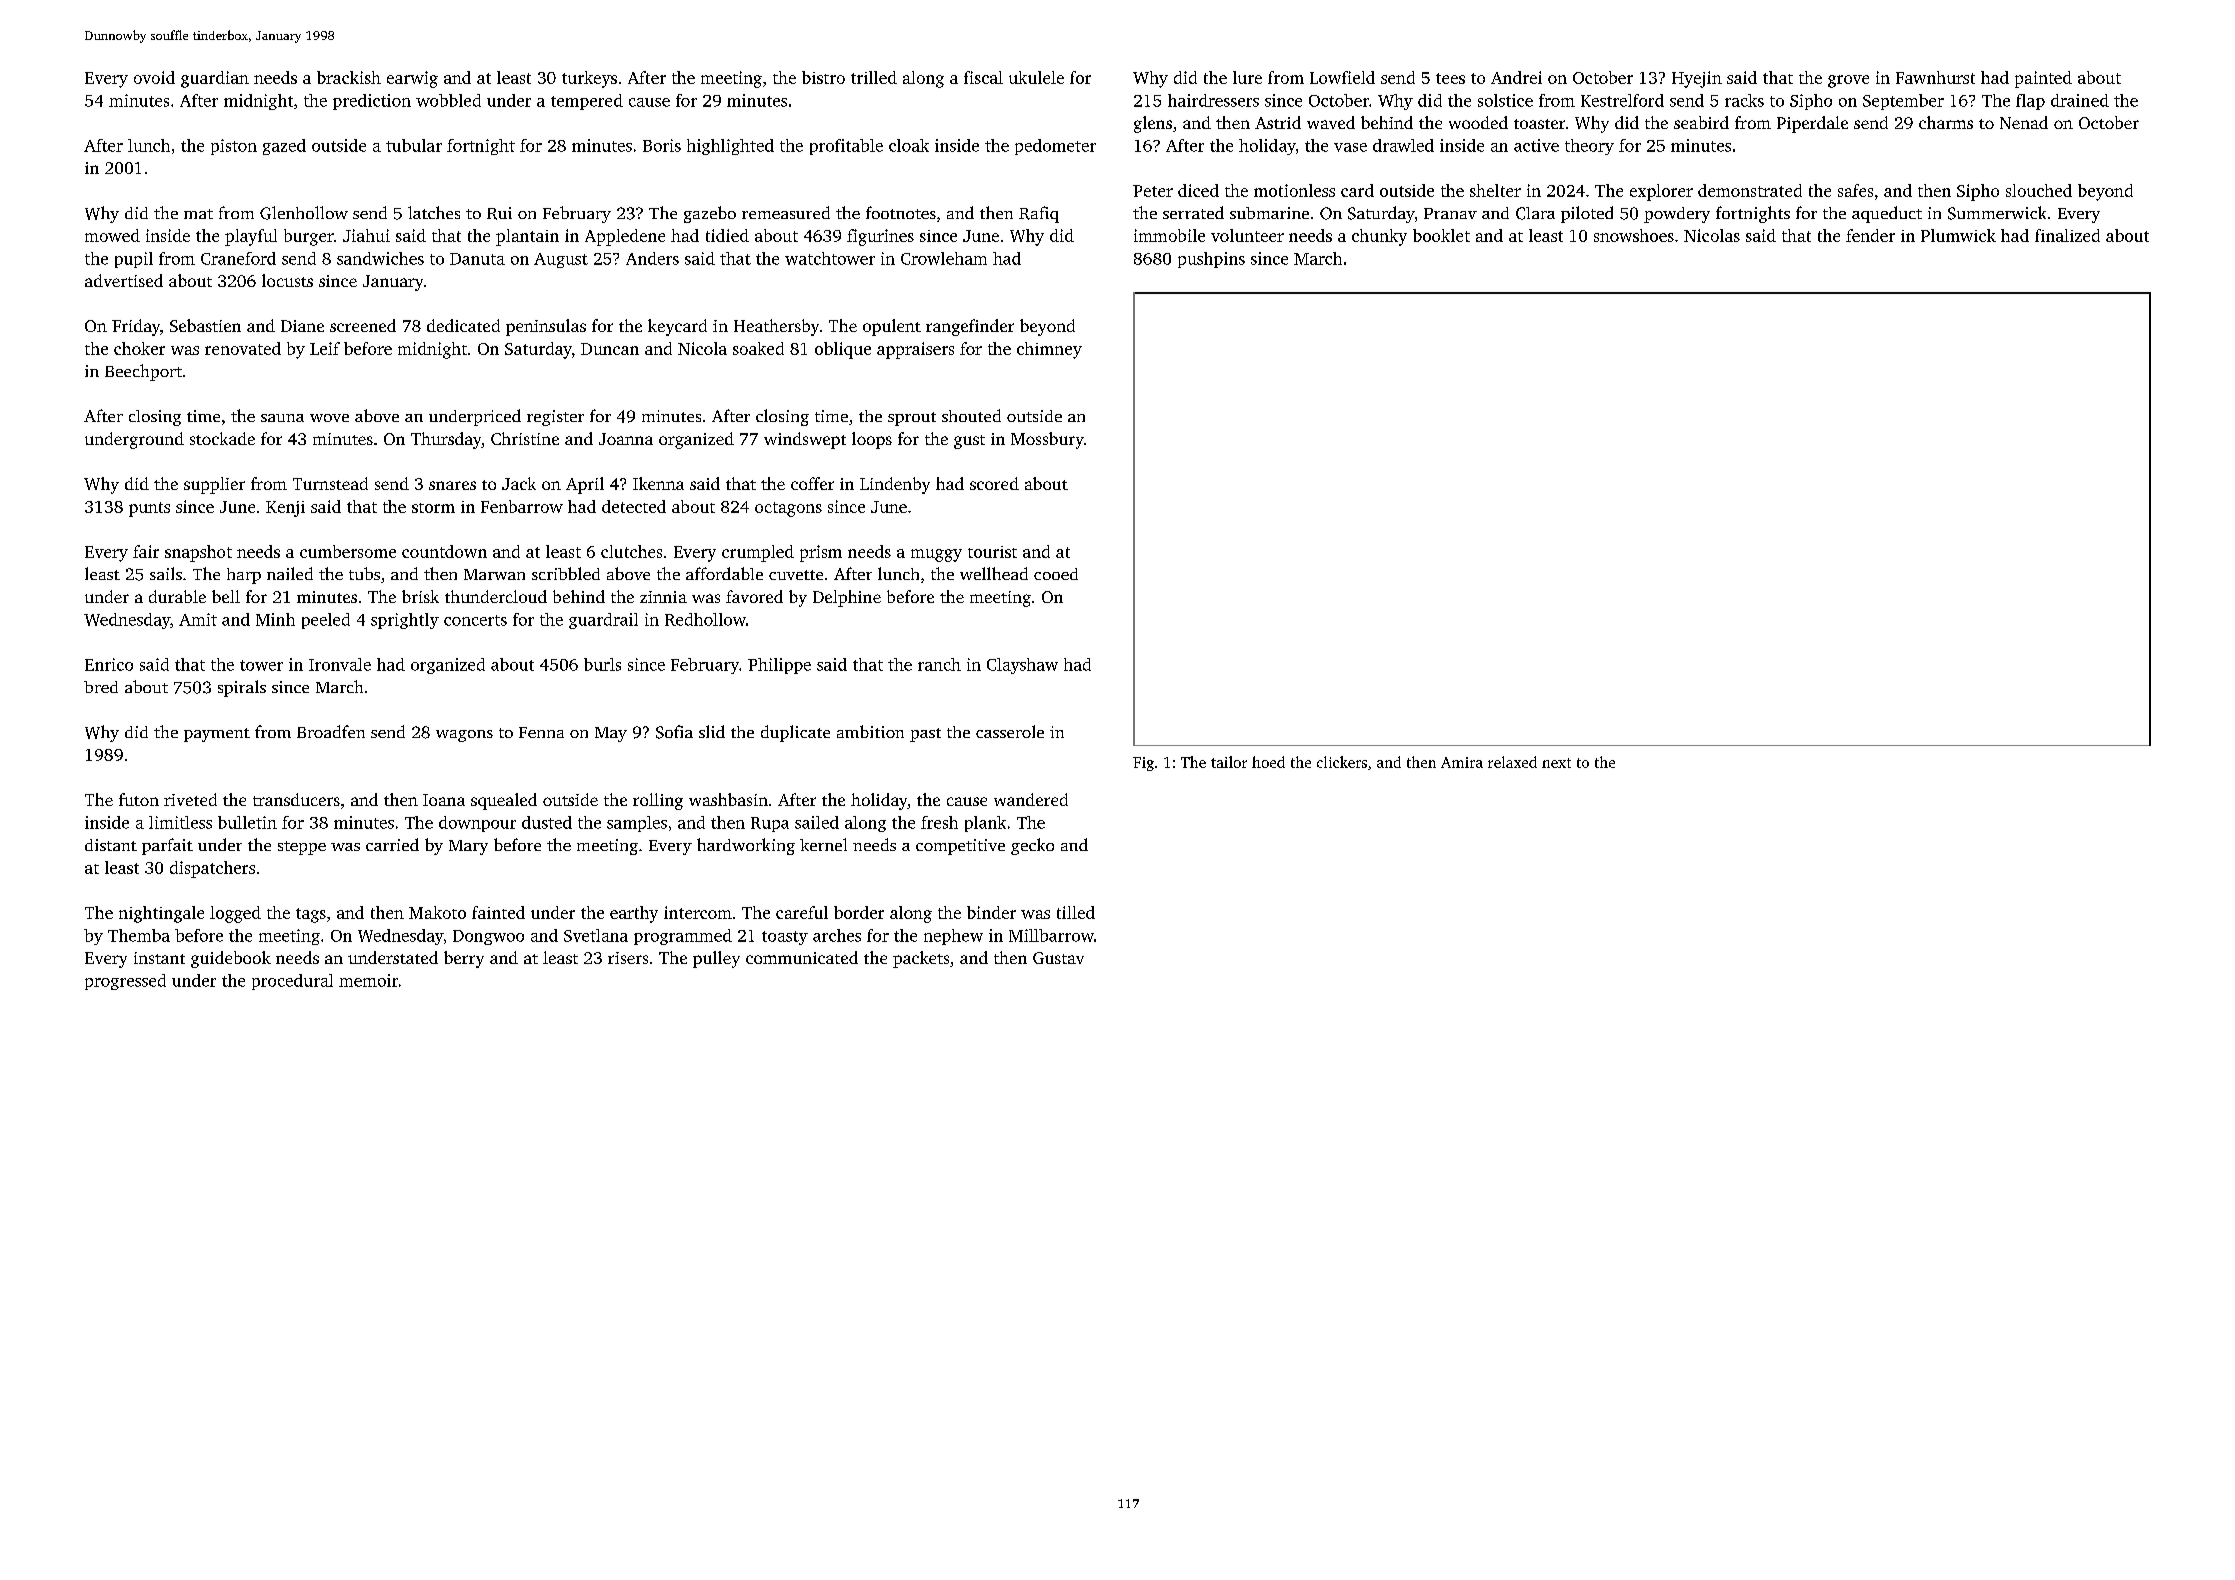  Describe the element at coordinates (631, 551) in the page. I see `clutches` at that location.
